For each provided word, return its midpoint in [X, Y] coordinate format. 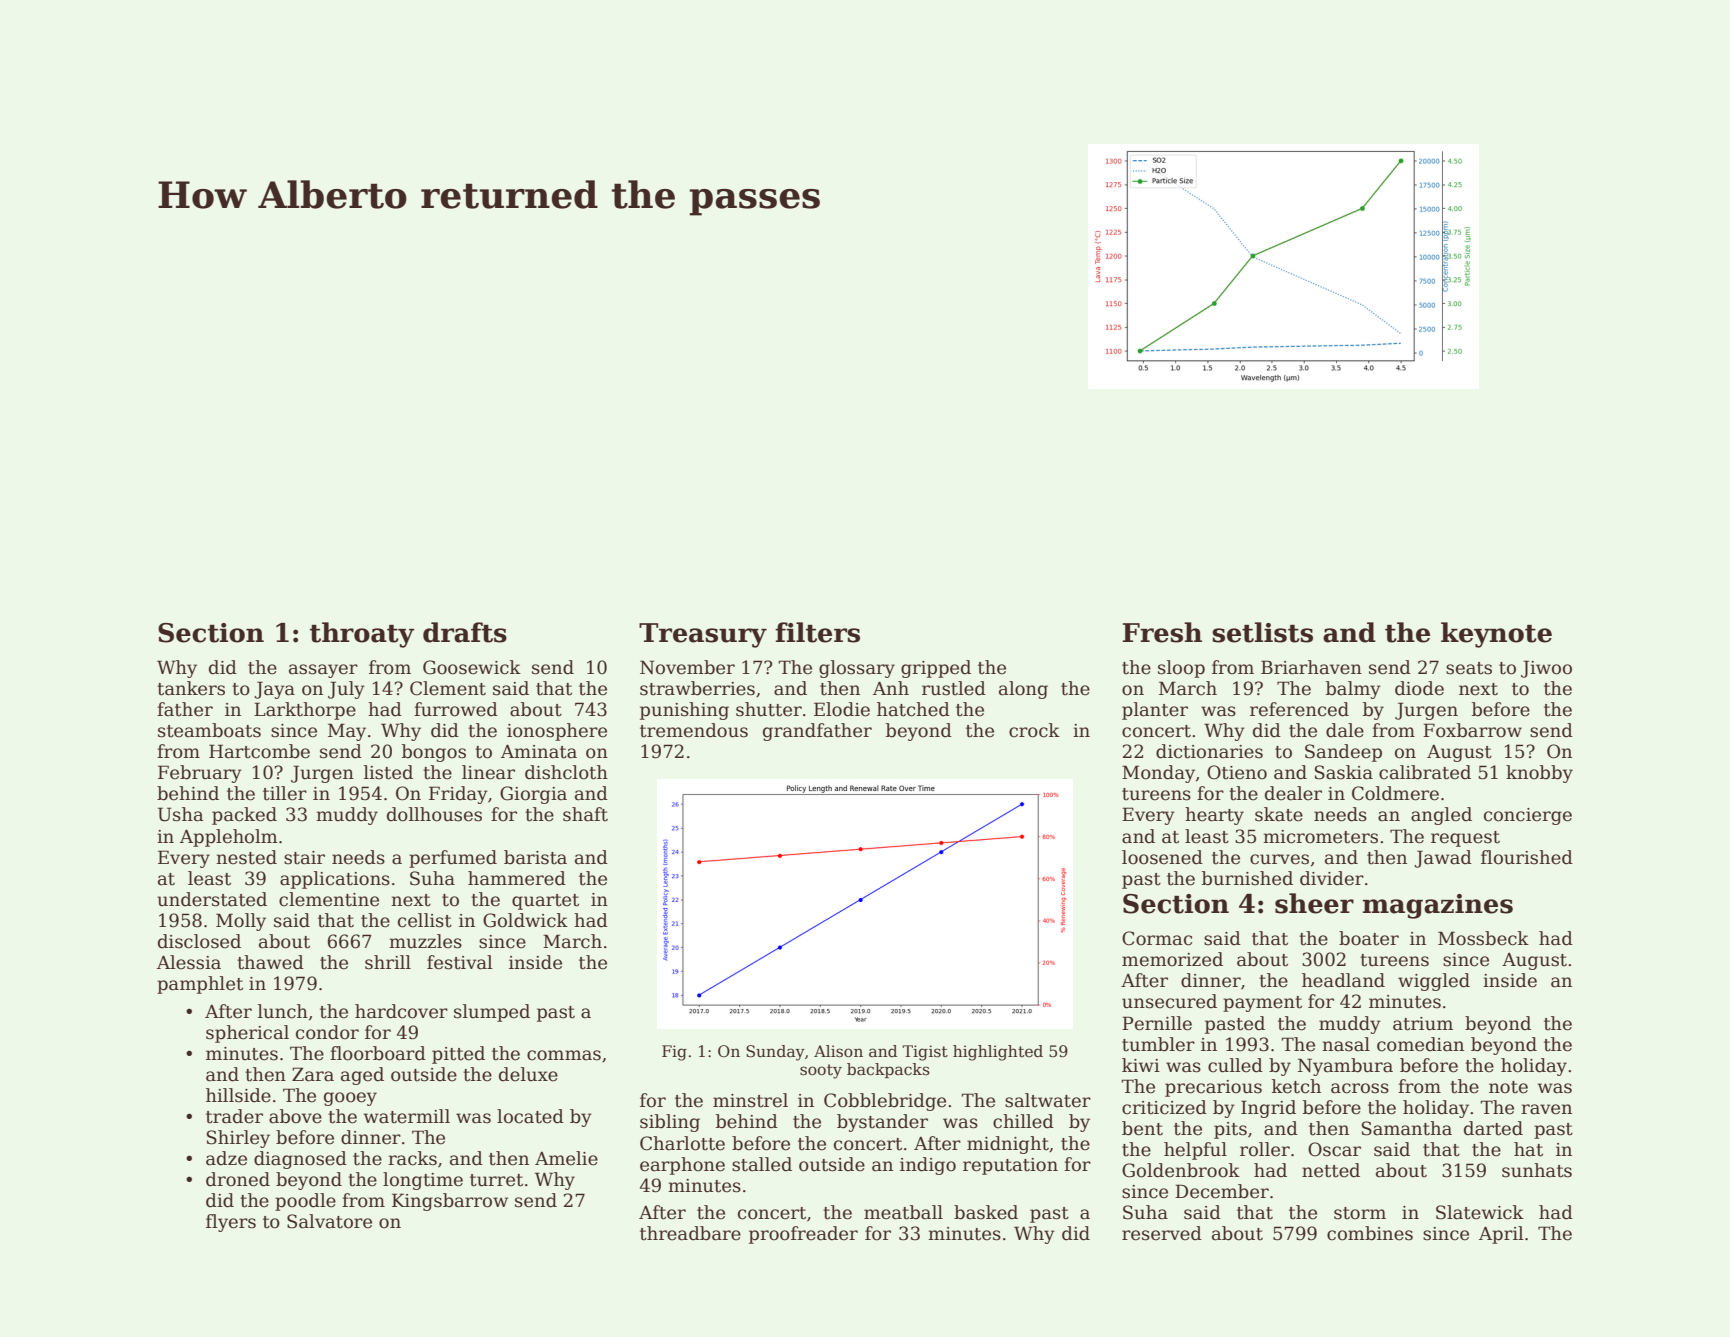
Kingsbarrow [450, 1202]
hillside [238, 1095]
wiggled [1434, 982]
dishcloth [566, 772]
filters [817, 632]
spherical [247, 1034]
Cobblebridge [885, 1102]
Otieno [1237, 772]
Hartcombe [259, 751]
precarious [1213, 1088]
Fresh [1162, 632]
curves [1279, 859]
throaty [362, 635]
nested [246, 857]
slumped [492, 1013]
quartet [545, 902]
